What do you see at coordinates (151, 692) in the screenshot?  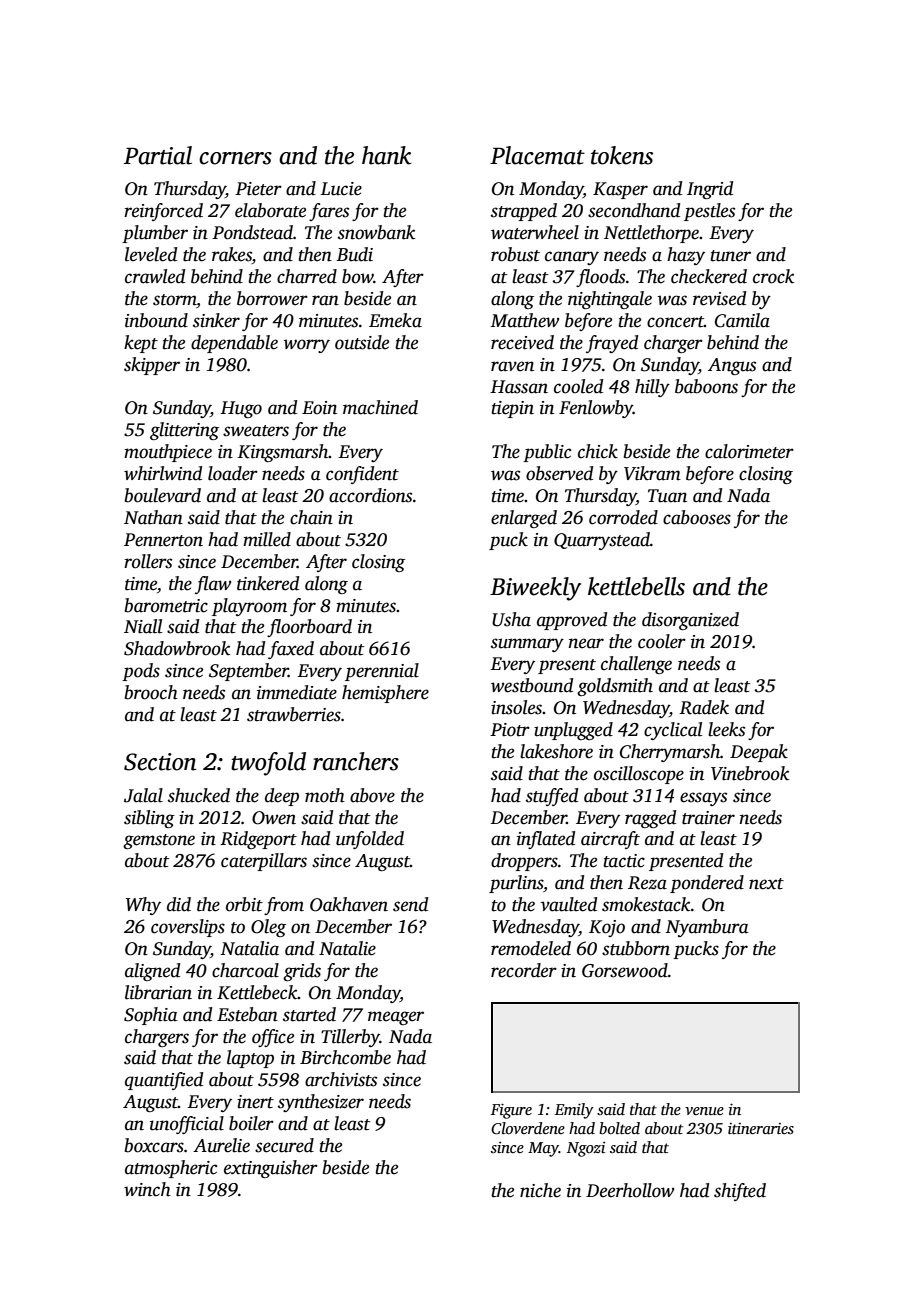 I see `brooch` at bounding box center [151, 692].
